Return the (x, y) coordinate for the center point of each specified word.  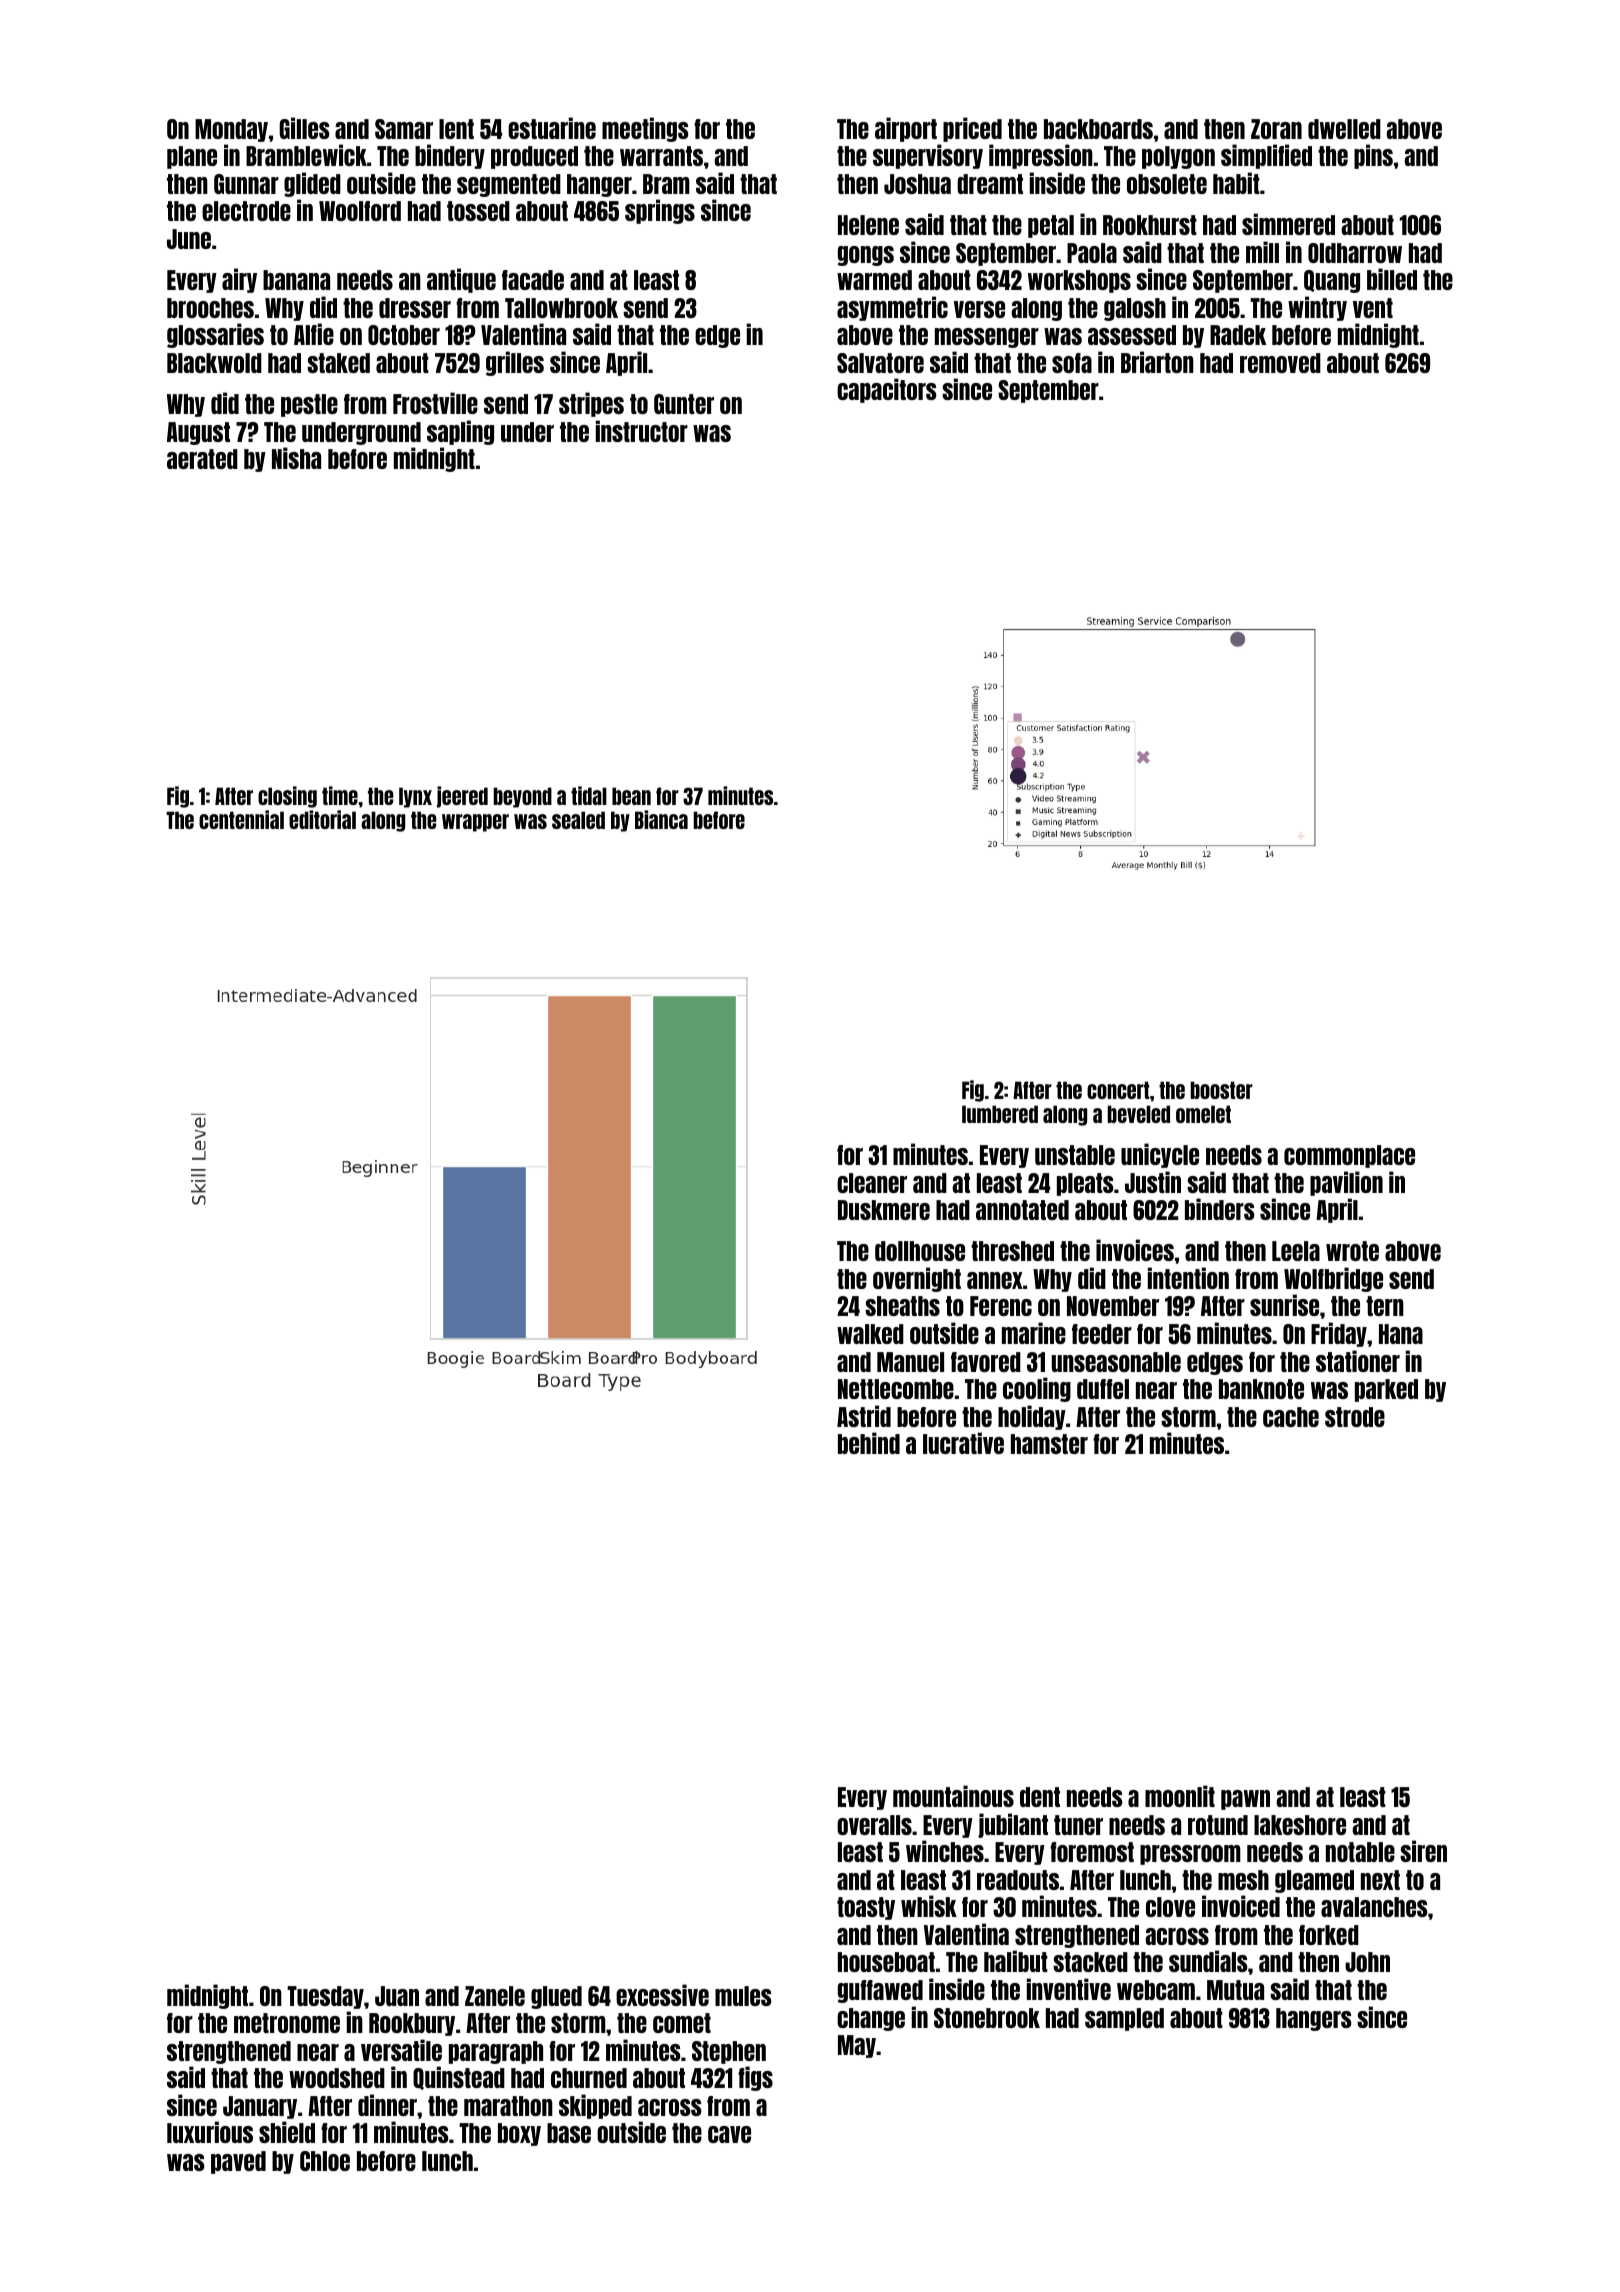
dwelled (1344, 129)
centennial (241, 819)
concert (1118, 1090)
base (569, 2133)
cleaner (872, 1183)
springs (660, 211)
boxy (519, 2134)
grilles (515, 363)
